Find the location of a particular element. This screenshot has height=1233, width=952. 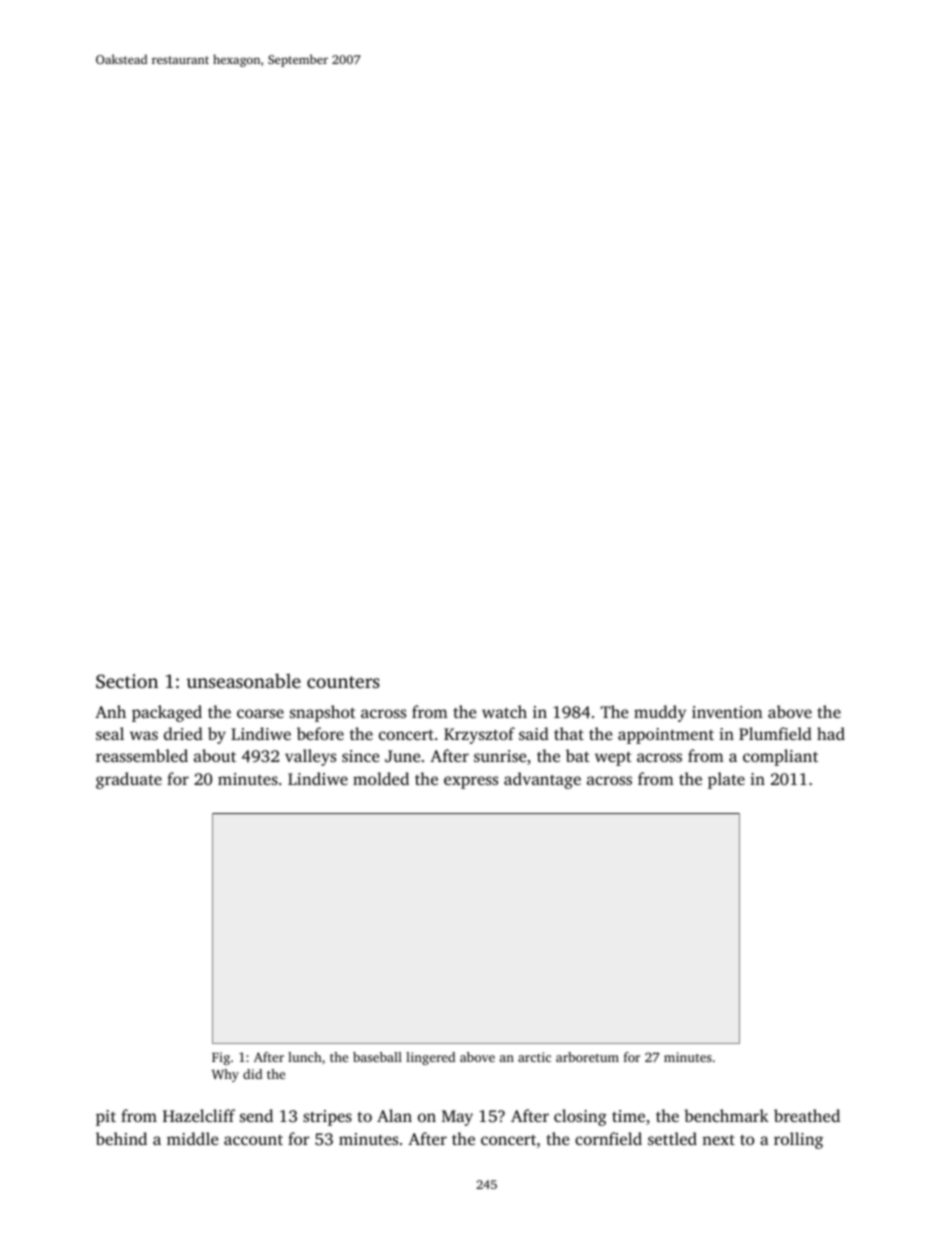

coarse is located at coordinates (260, 713).
